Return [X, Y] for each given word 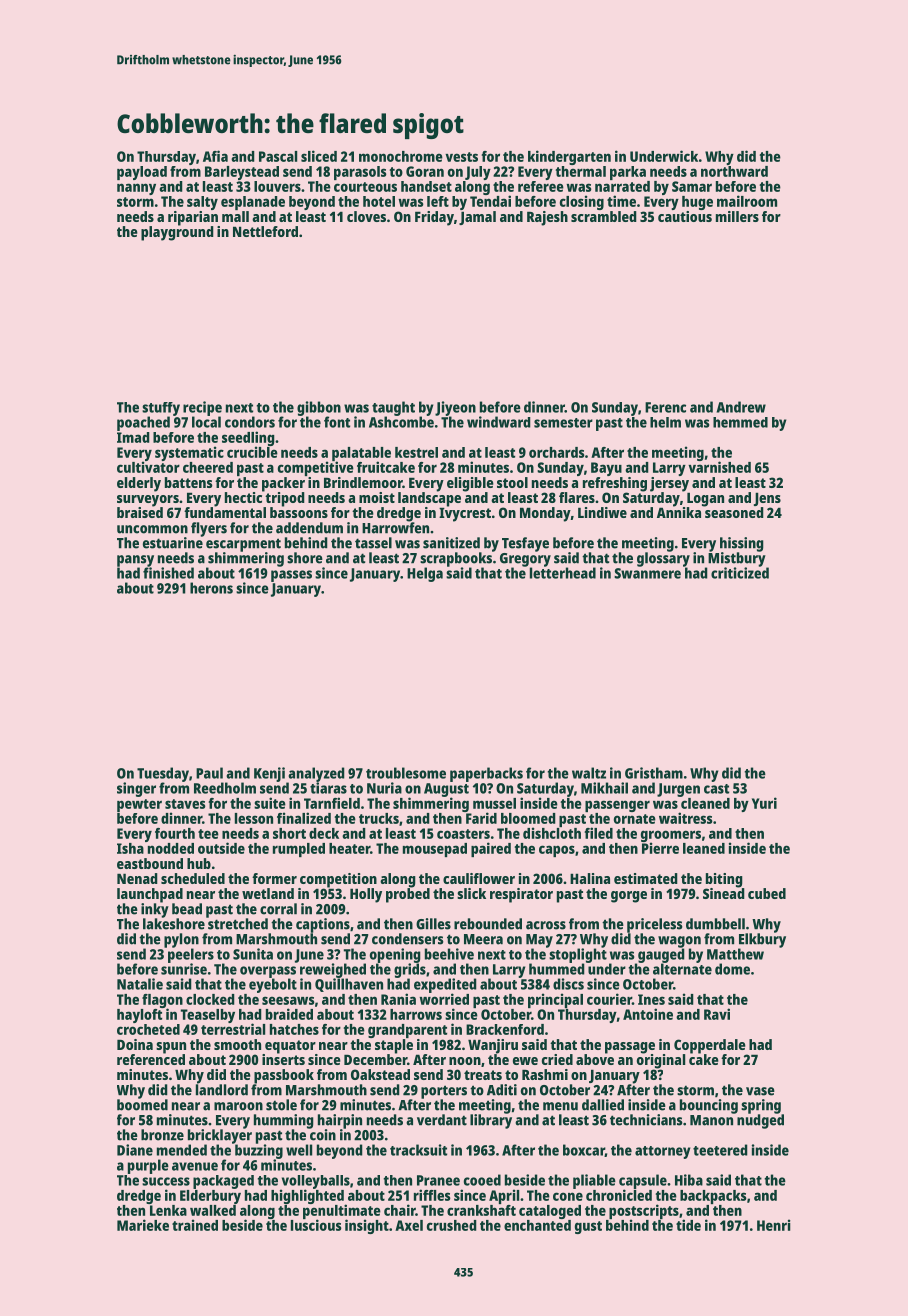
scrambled [604, 216]
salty [202, 203]
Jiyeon [455, 408]
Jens [767, 499]
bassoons [299, 512]
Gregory [525, 560]
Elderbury [210, 1197]
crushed [452, 1225]
